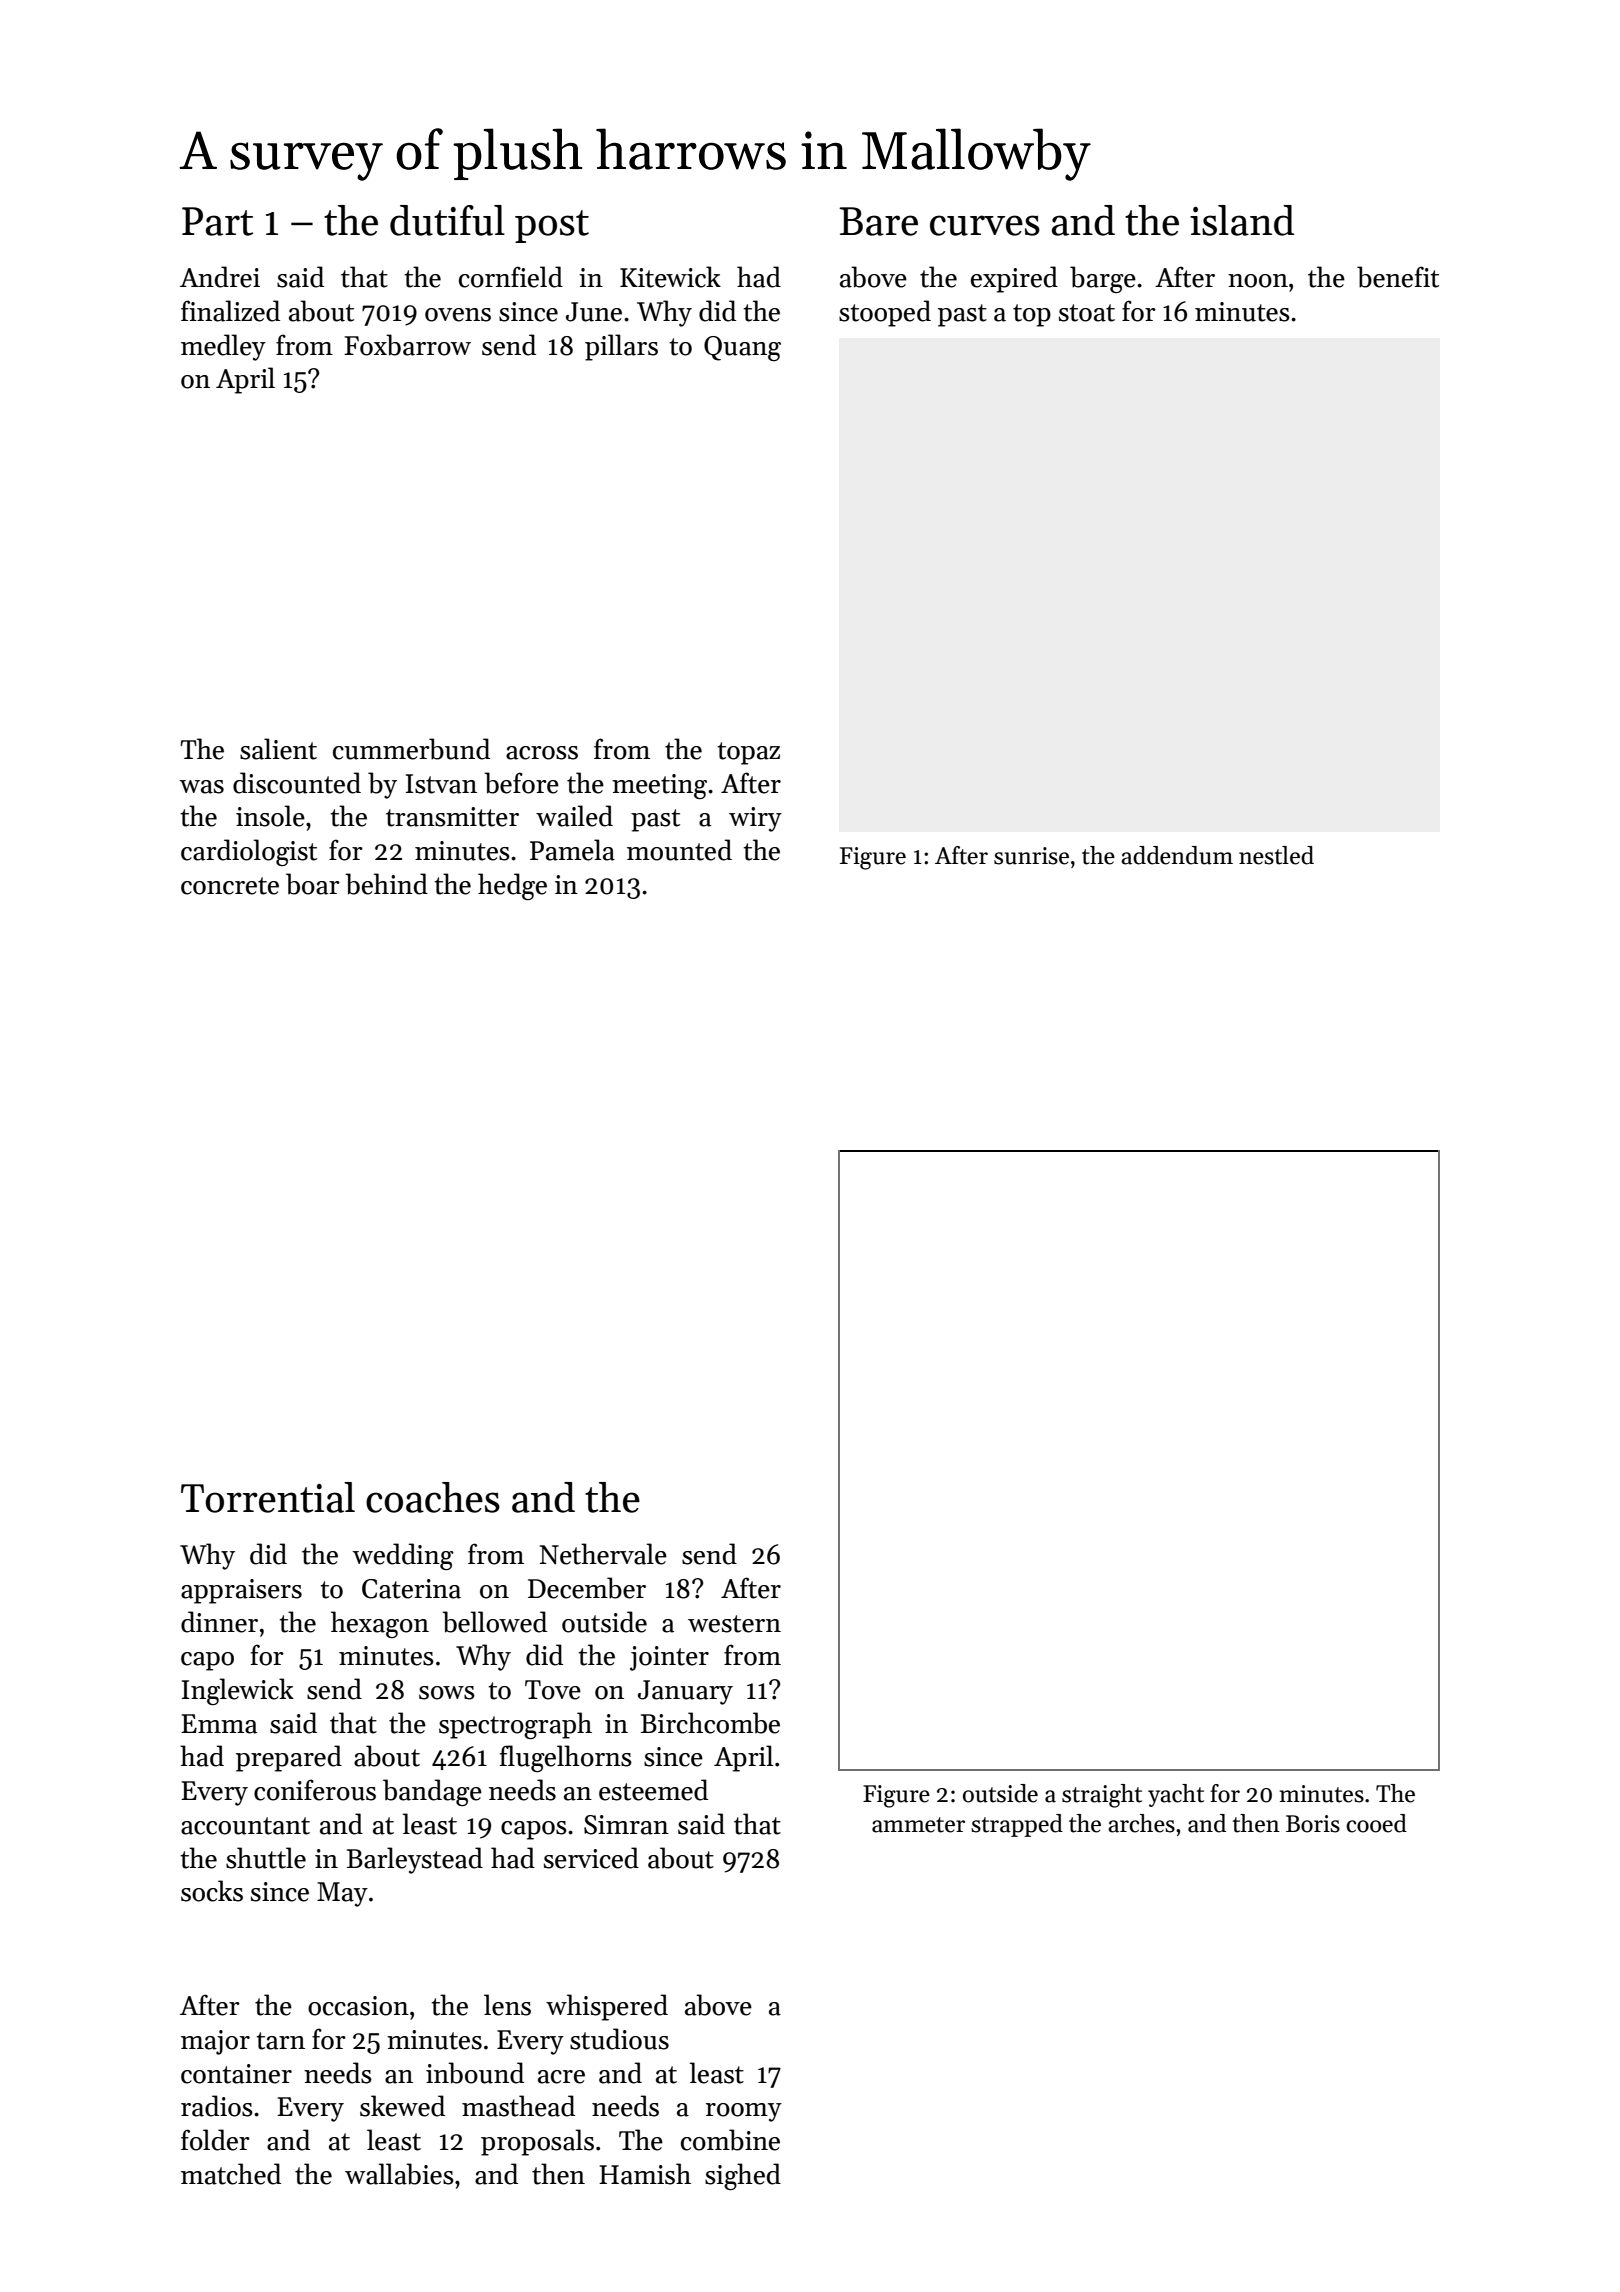  What do you see at coordinates (878, 221) in the screenshot?
I see `Bare` at bounding box center [878, 221].
